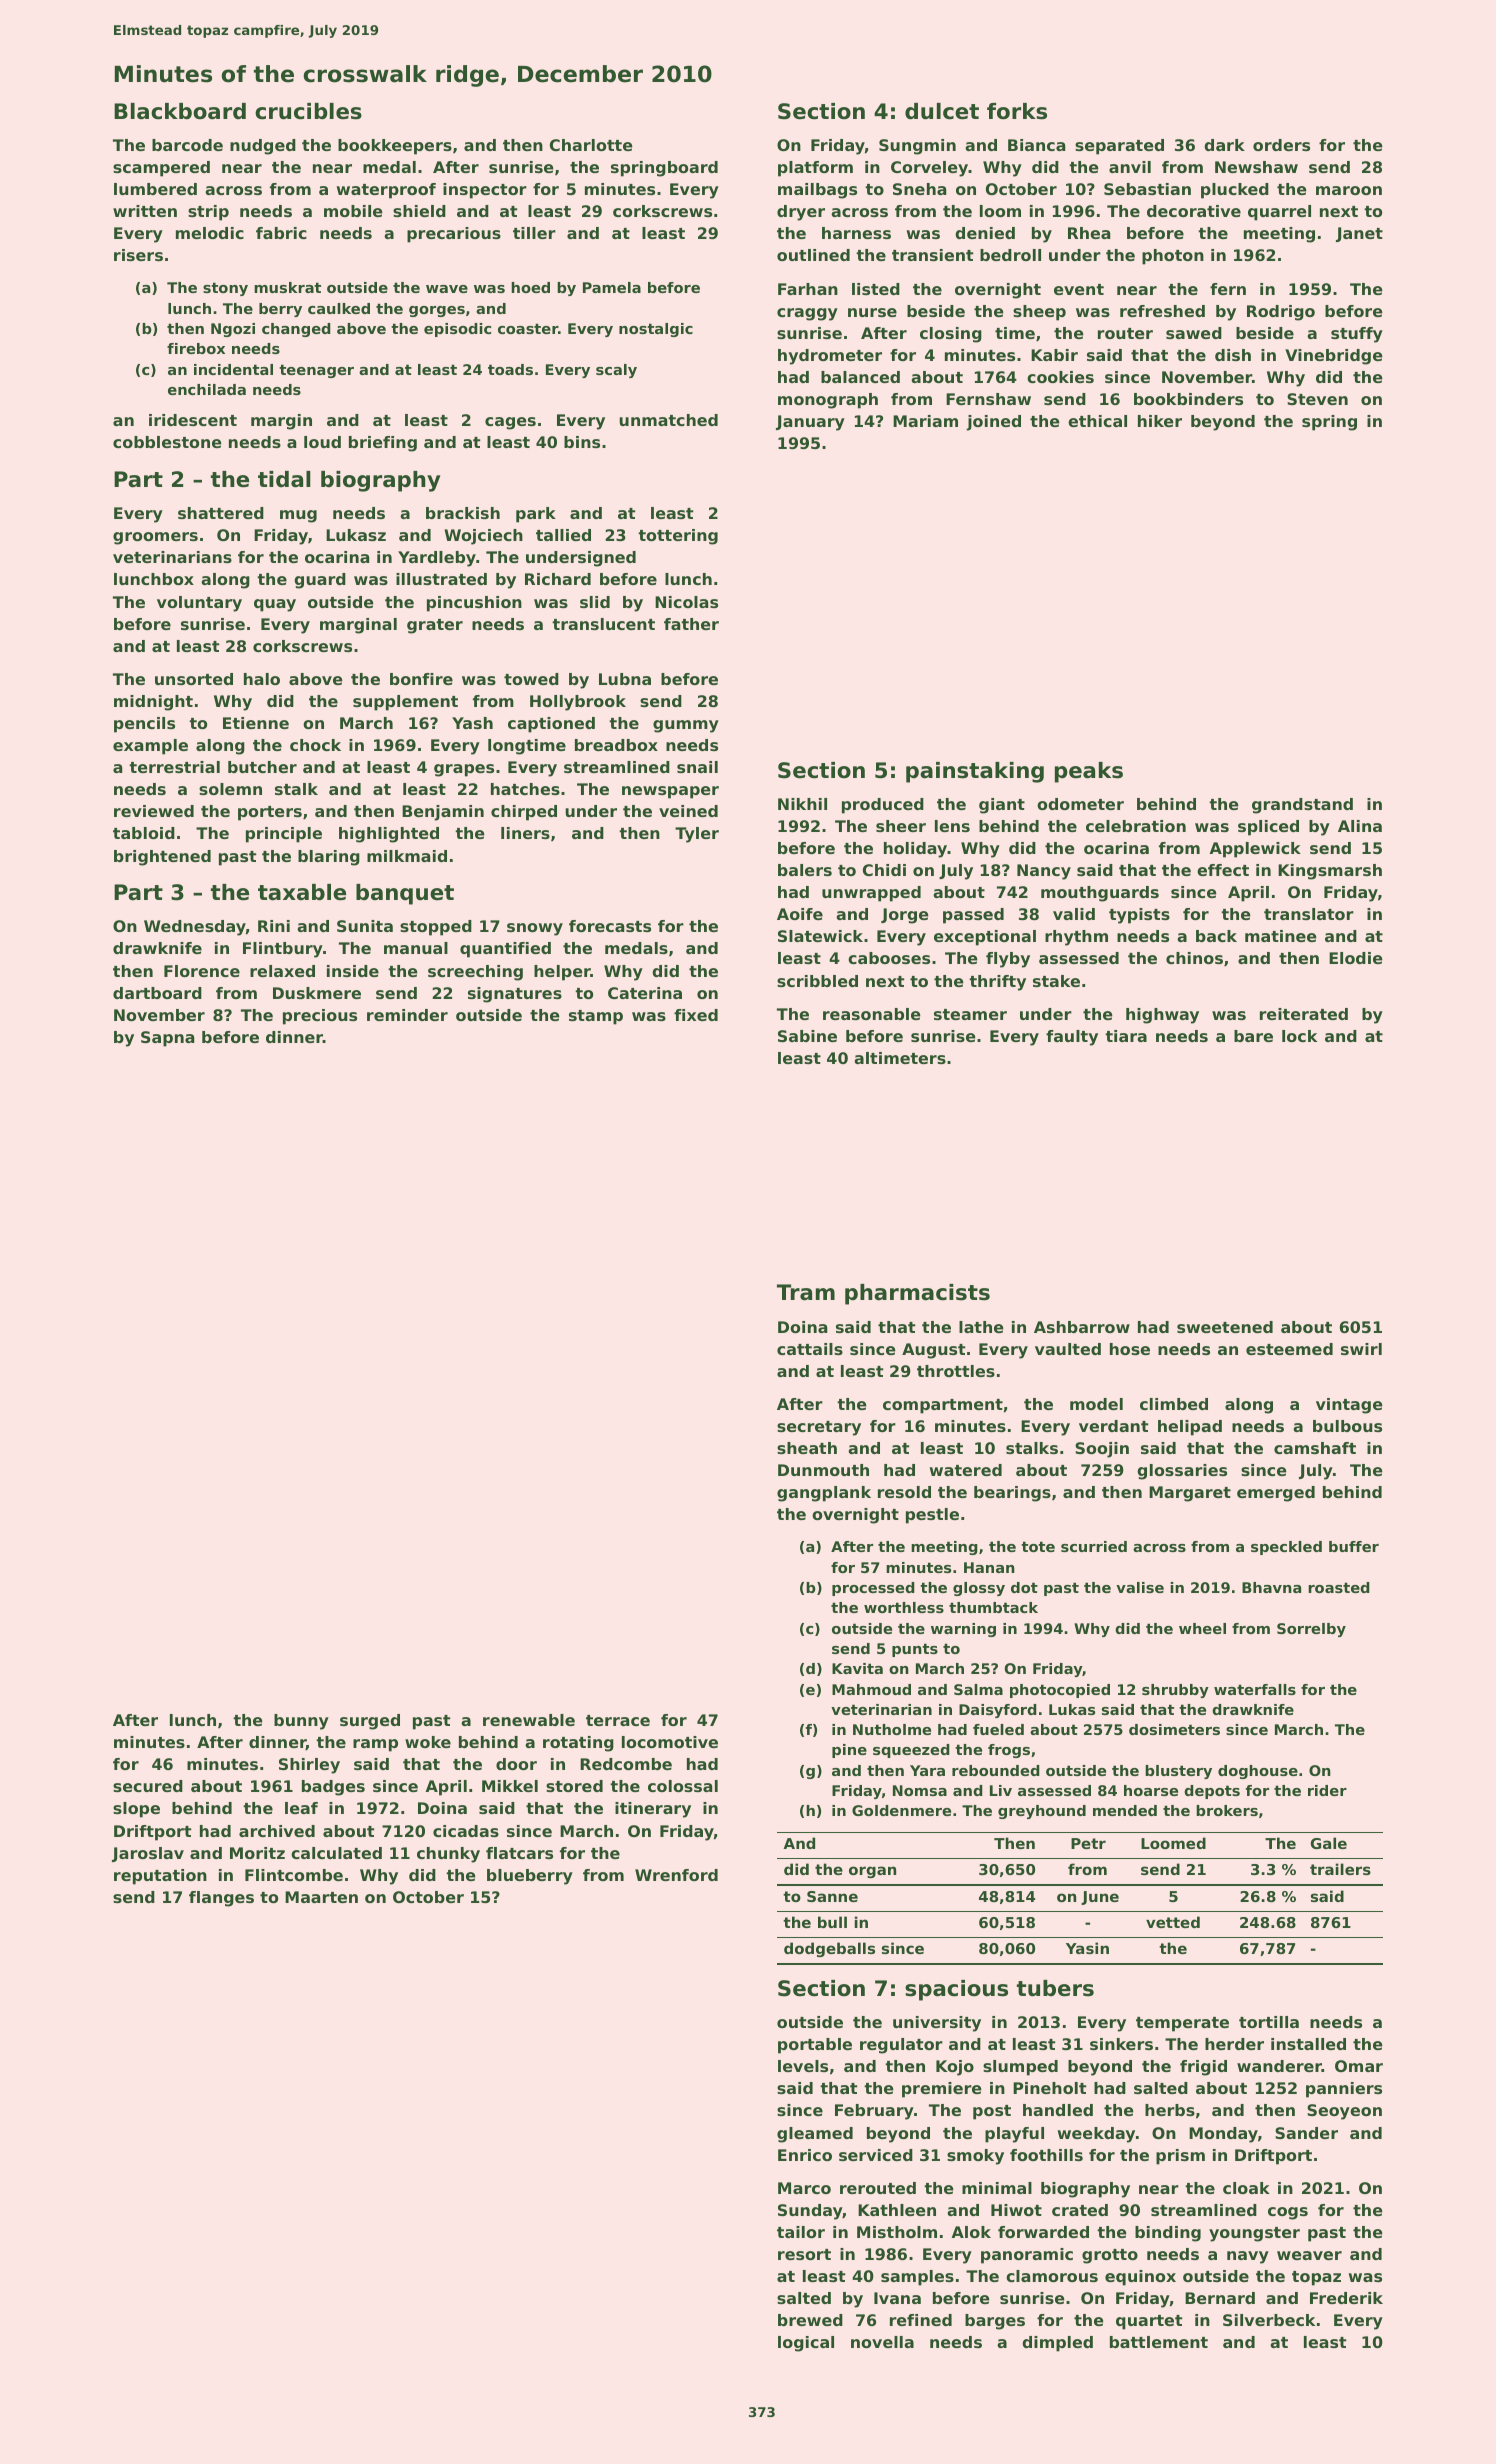 The image size is (1496, 2464). Describe the element at coordinates (221, 1899) in the screenshot. I see `flanges` at that location.
